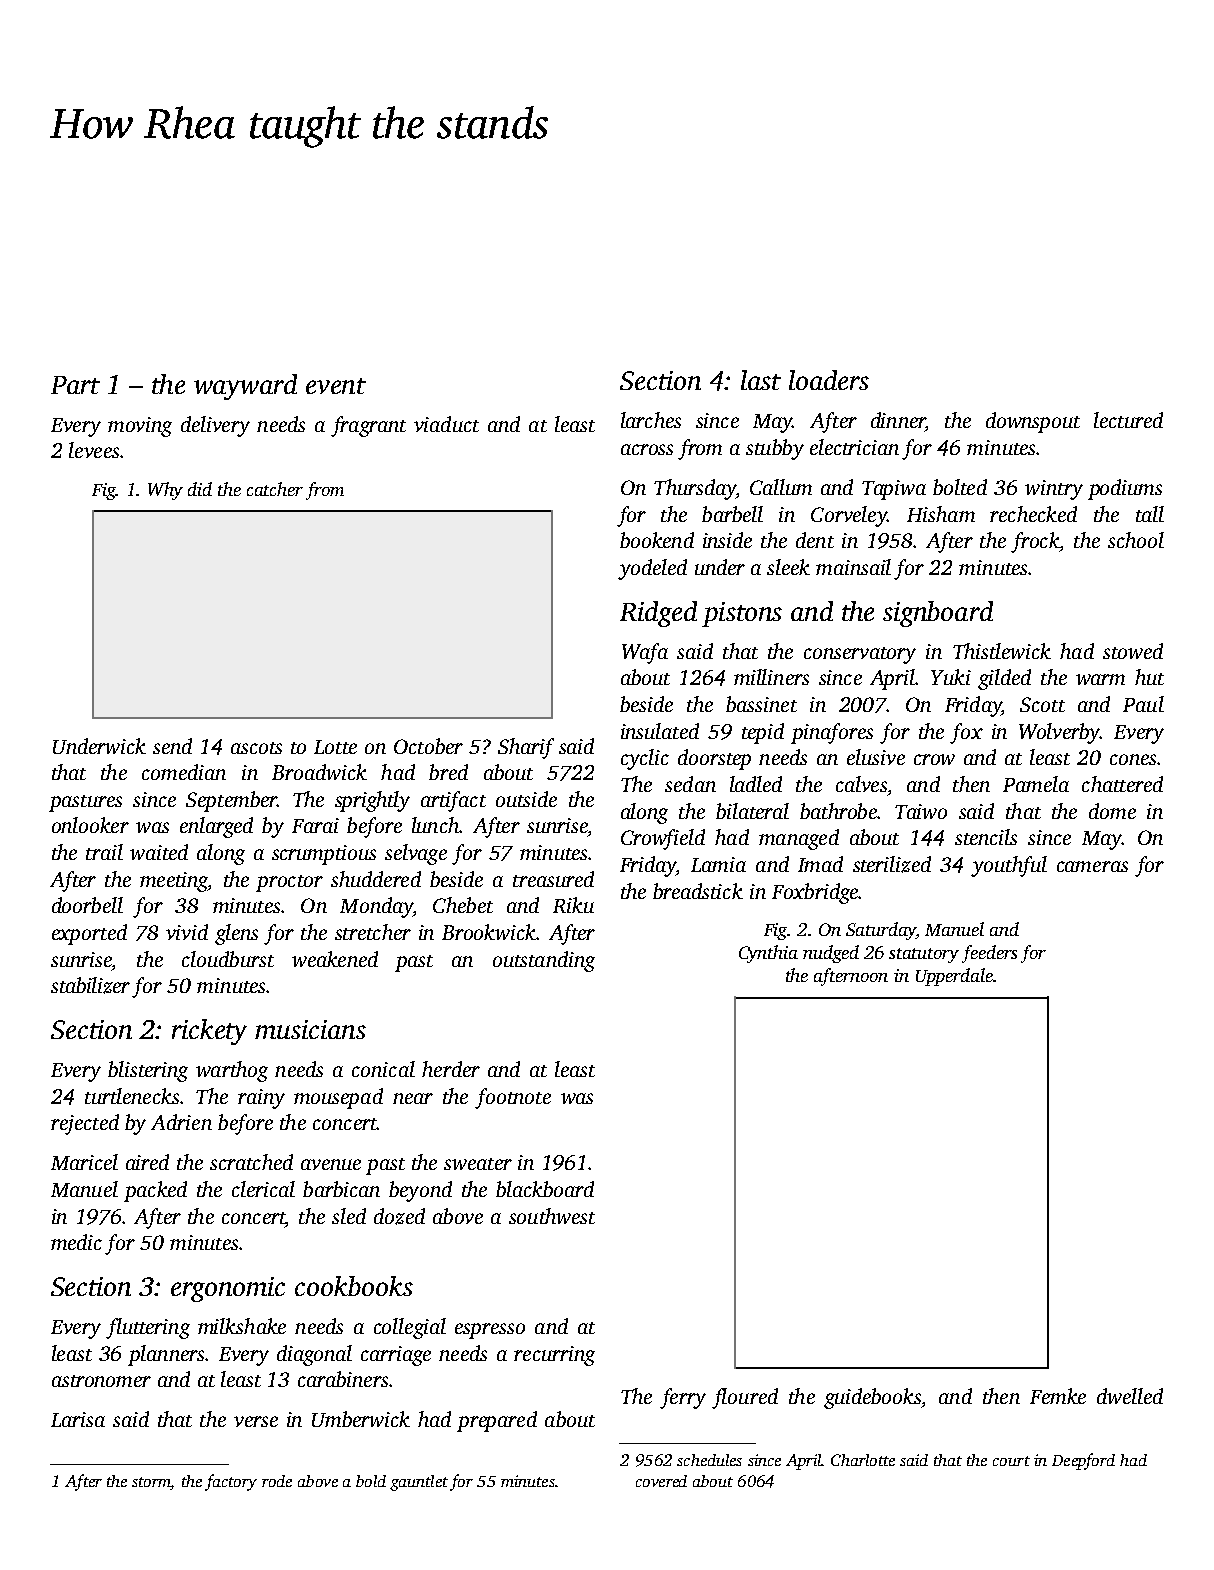 Image resolution: width=1214 pixels, height=1570 pixels. What do you see at coordinates (94, 450) in the screenshot?
I see `levees` at bounding box center [94, 450].
